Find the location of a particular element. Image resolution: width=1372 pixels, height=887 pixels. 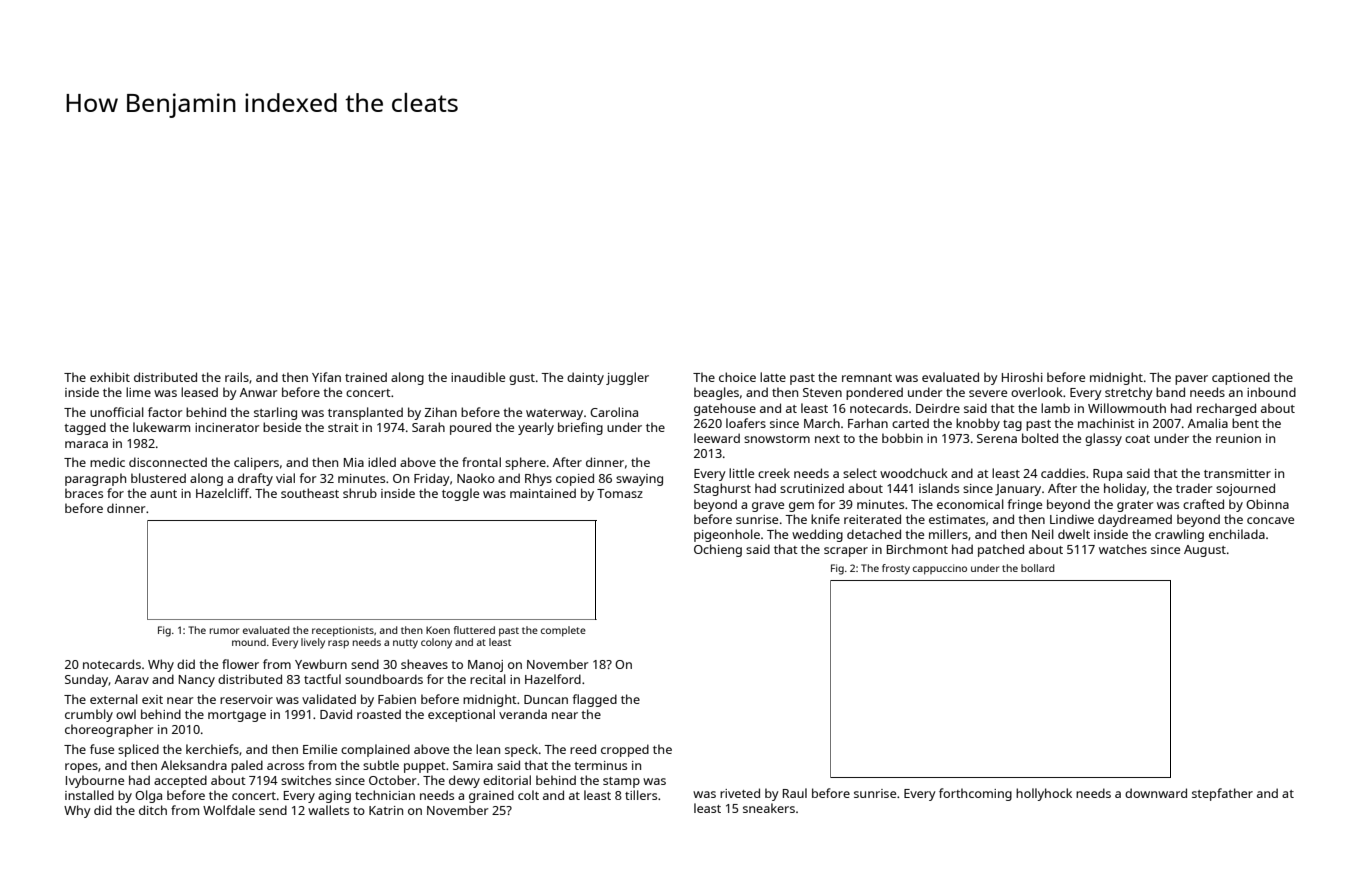

speck is located at coordinates (521, 750).
